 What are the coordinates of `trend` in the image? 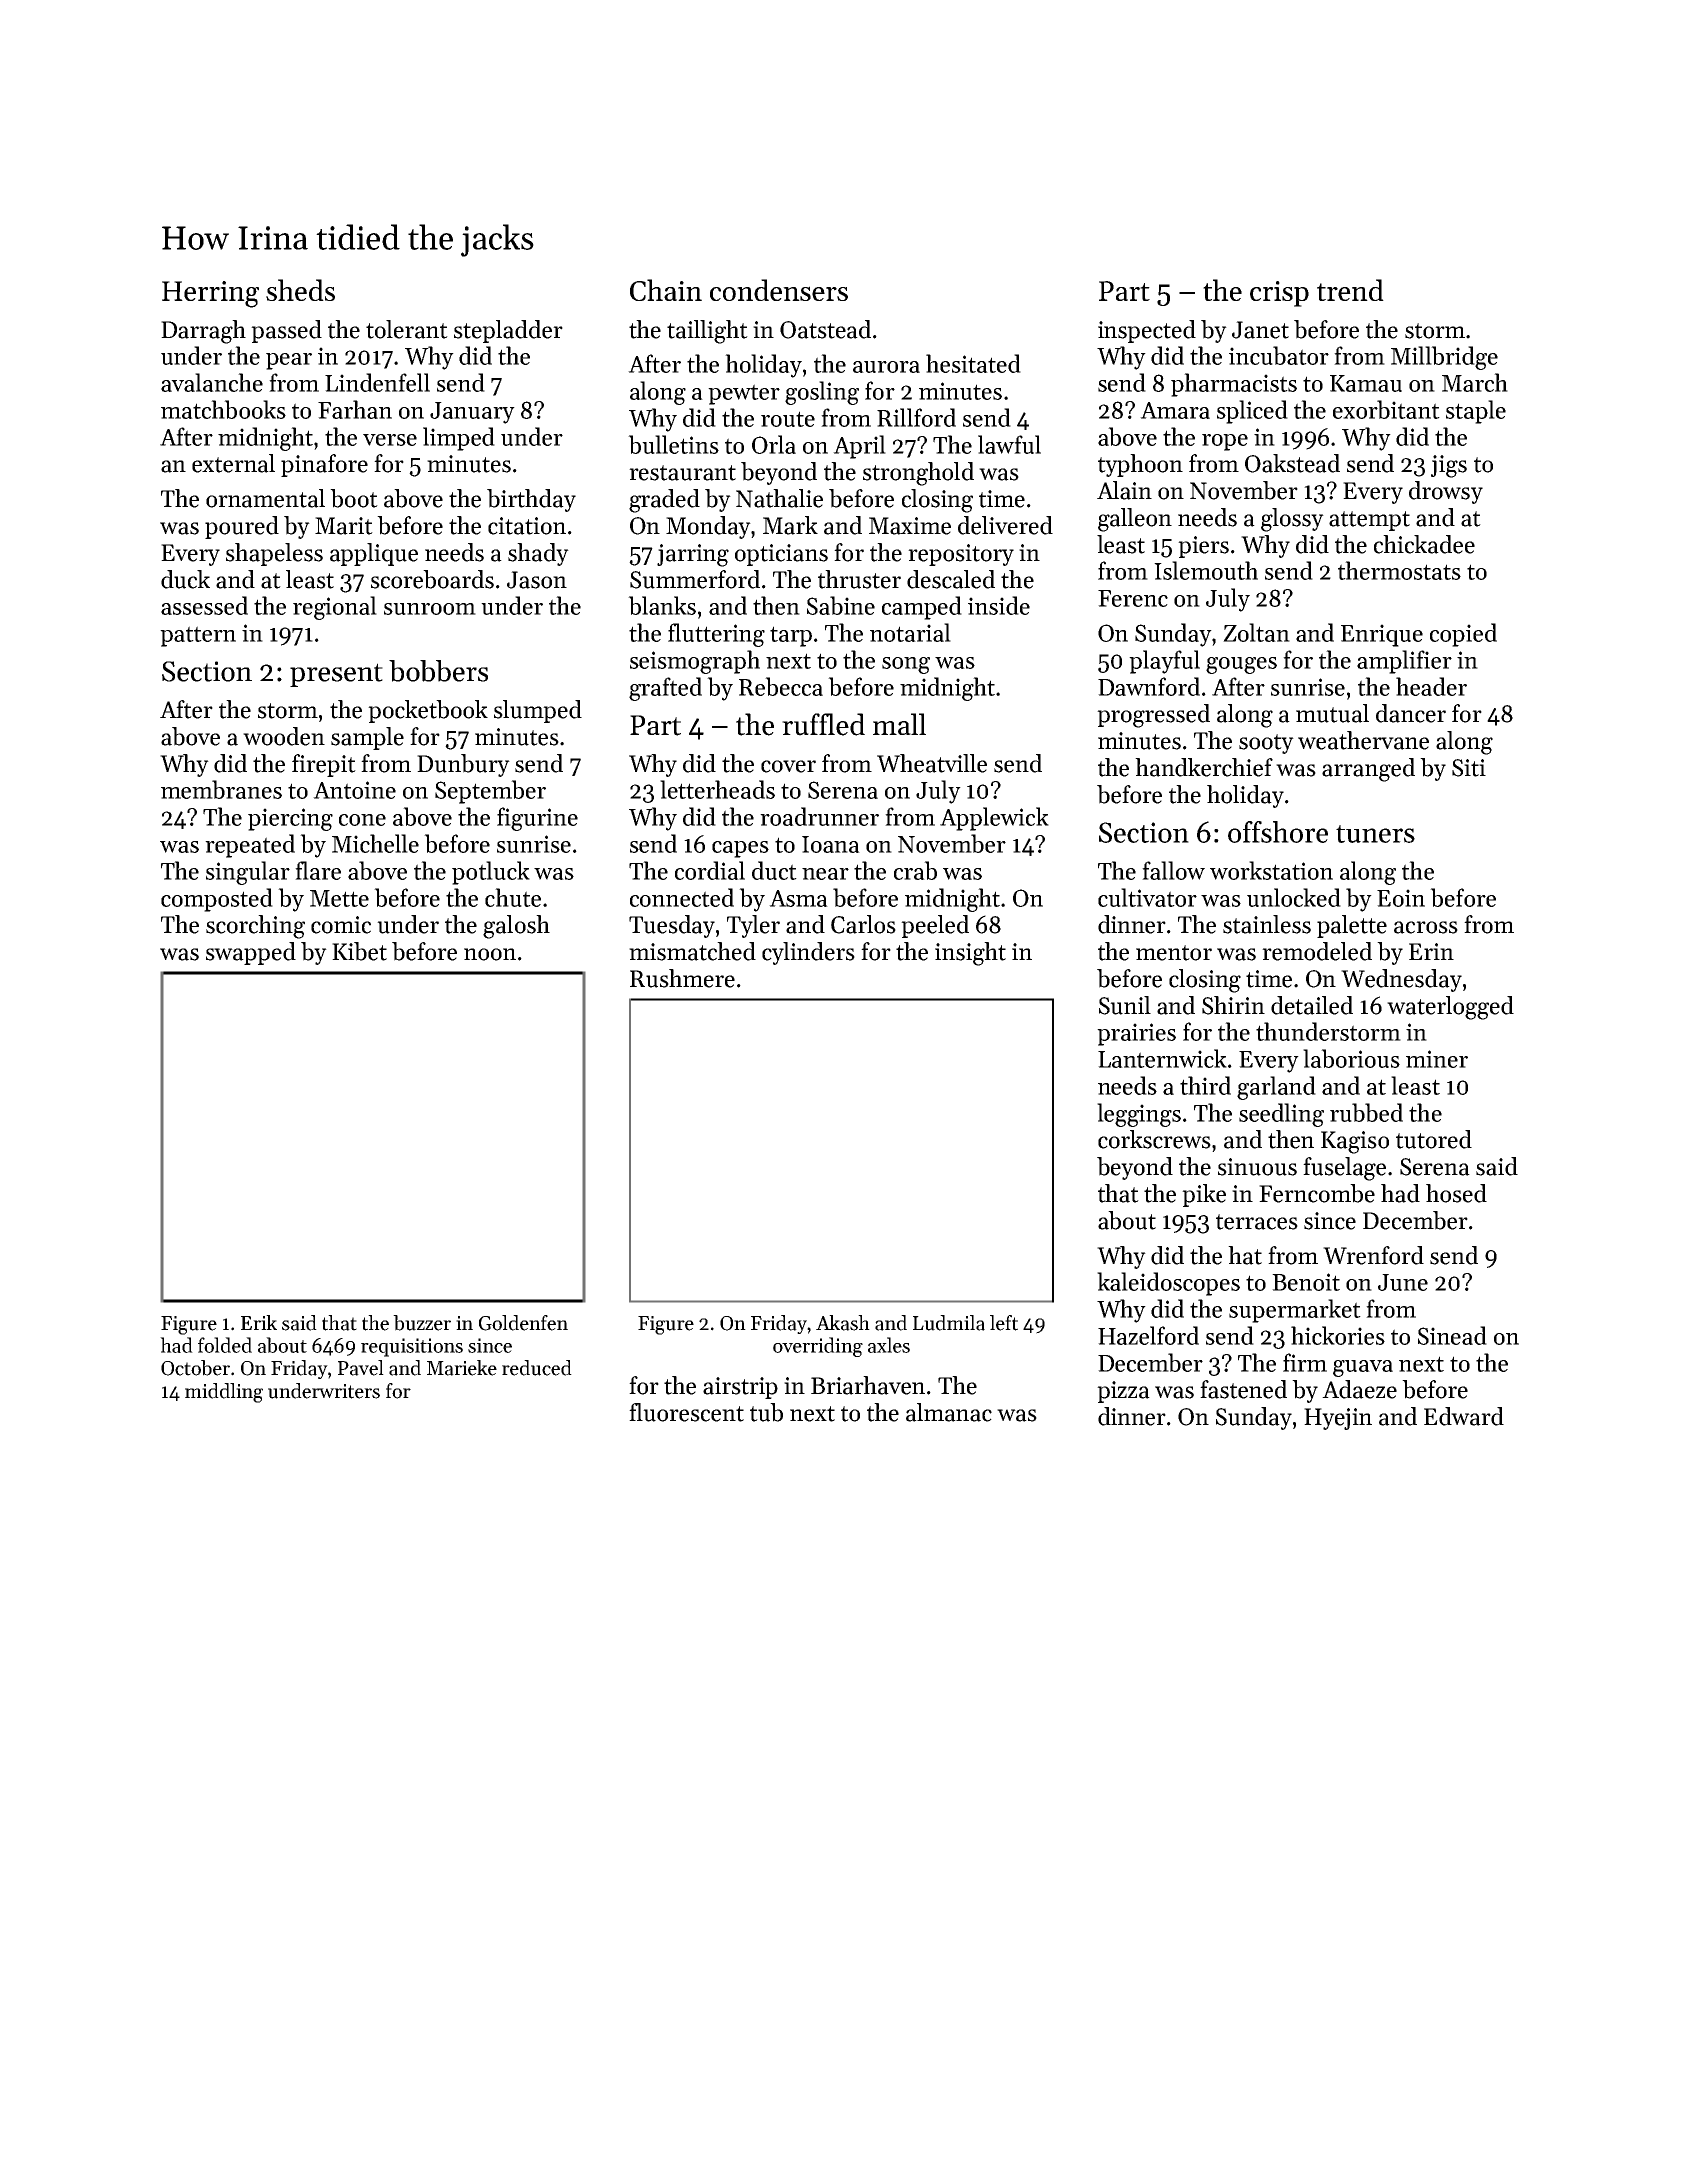 It's located at (1350, 290).
